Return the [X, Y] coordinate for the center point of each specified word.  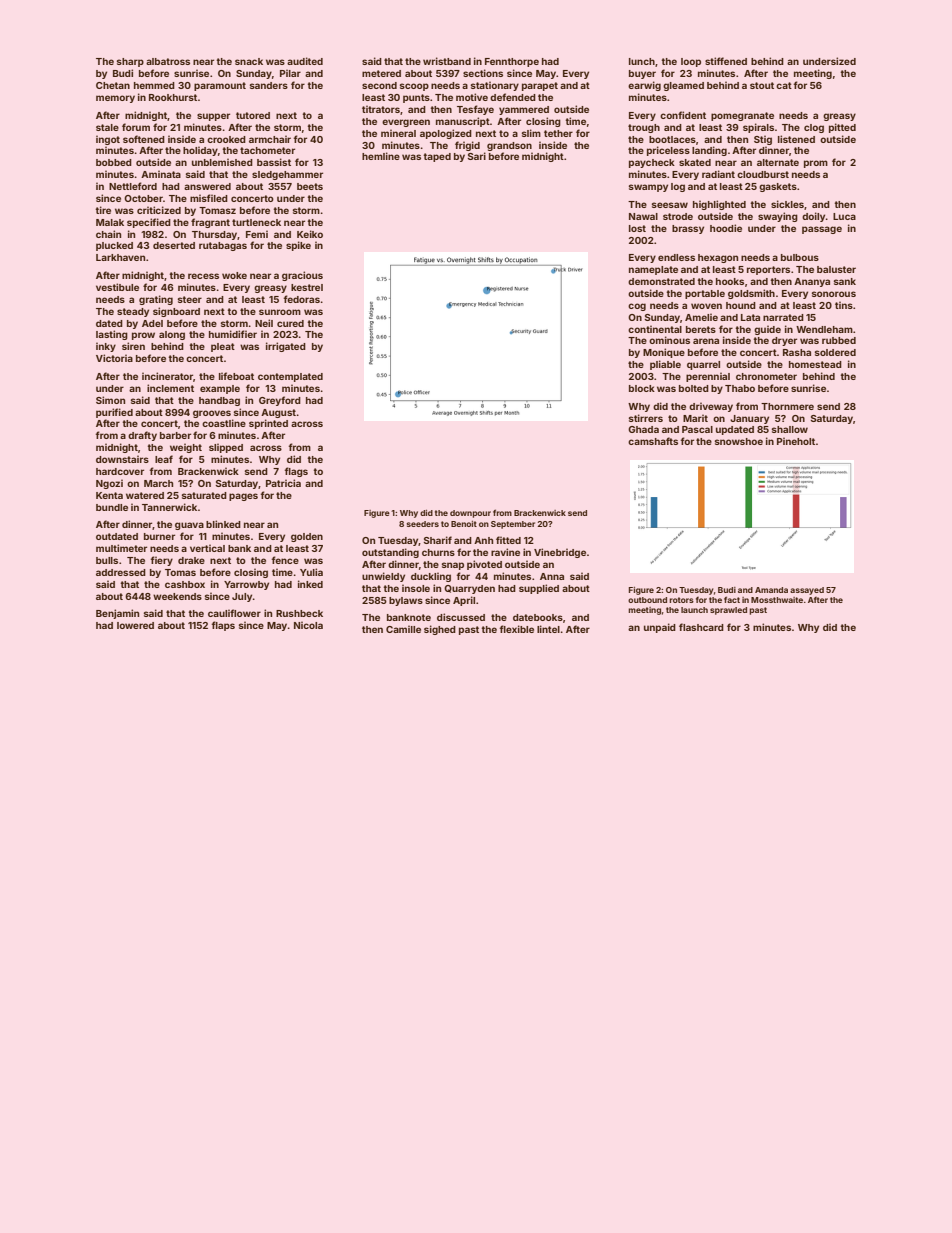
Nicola [308, 625]
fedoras [302, 299]
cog [637, 307]
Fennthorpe [512, 62]
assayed [807, 591]
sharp [130, 62]
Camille [403, 629]
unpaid [660, 628]
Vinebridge [560, 553]
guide [767, 330]
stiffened [726, 61]
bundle [112, 507]
